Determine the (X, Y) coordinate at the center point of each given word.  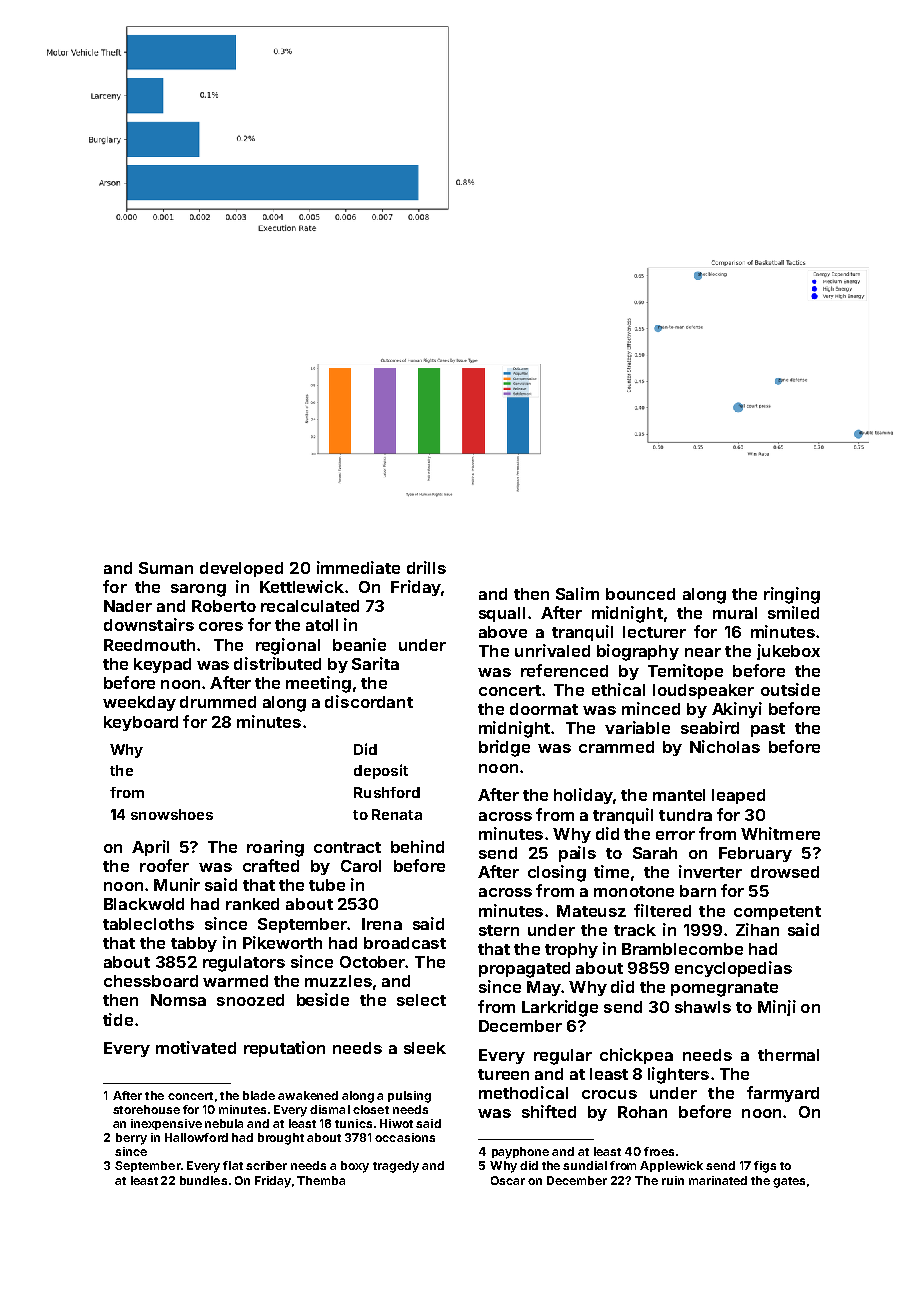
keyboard (141, 723)
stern (499, 930)
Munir (177, 884)
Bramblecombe (682, 949)
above (503, 632)
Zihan (757, 929)
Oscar (508, 1180)
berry (131, 1139)
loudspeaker (703, 691)
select (421, 1000)
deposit (381, 771)
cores (221, 626)
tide (118, 1019)
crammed (616, 747)
